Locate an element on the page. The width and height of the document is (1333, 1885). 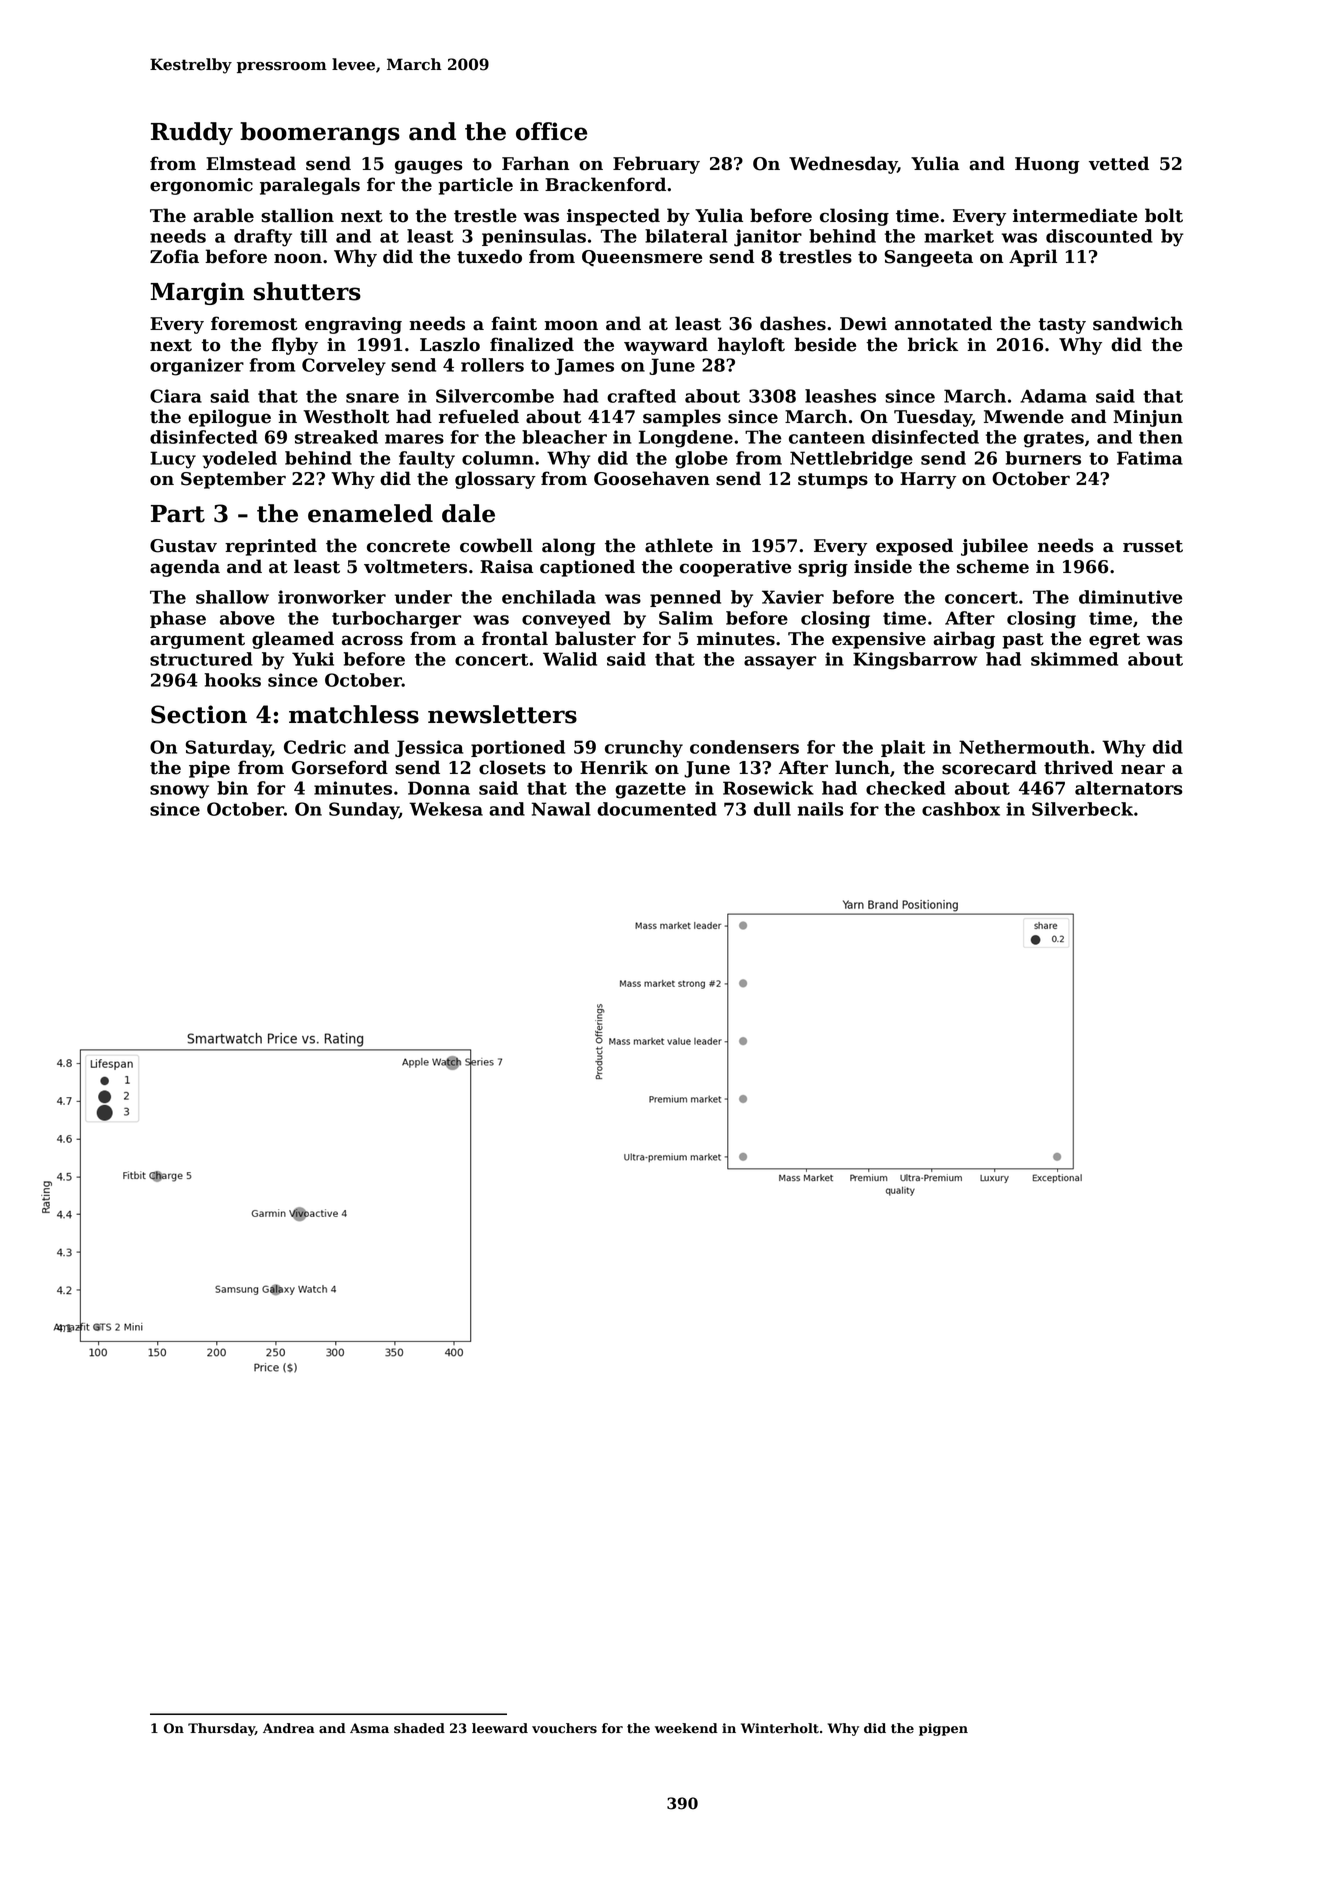
Ruddy is located at coordinates (192, 133).
